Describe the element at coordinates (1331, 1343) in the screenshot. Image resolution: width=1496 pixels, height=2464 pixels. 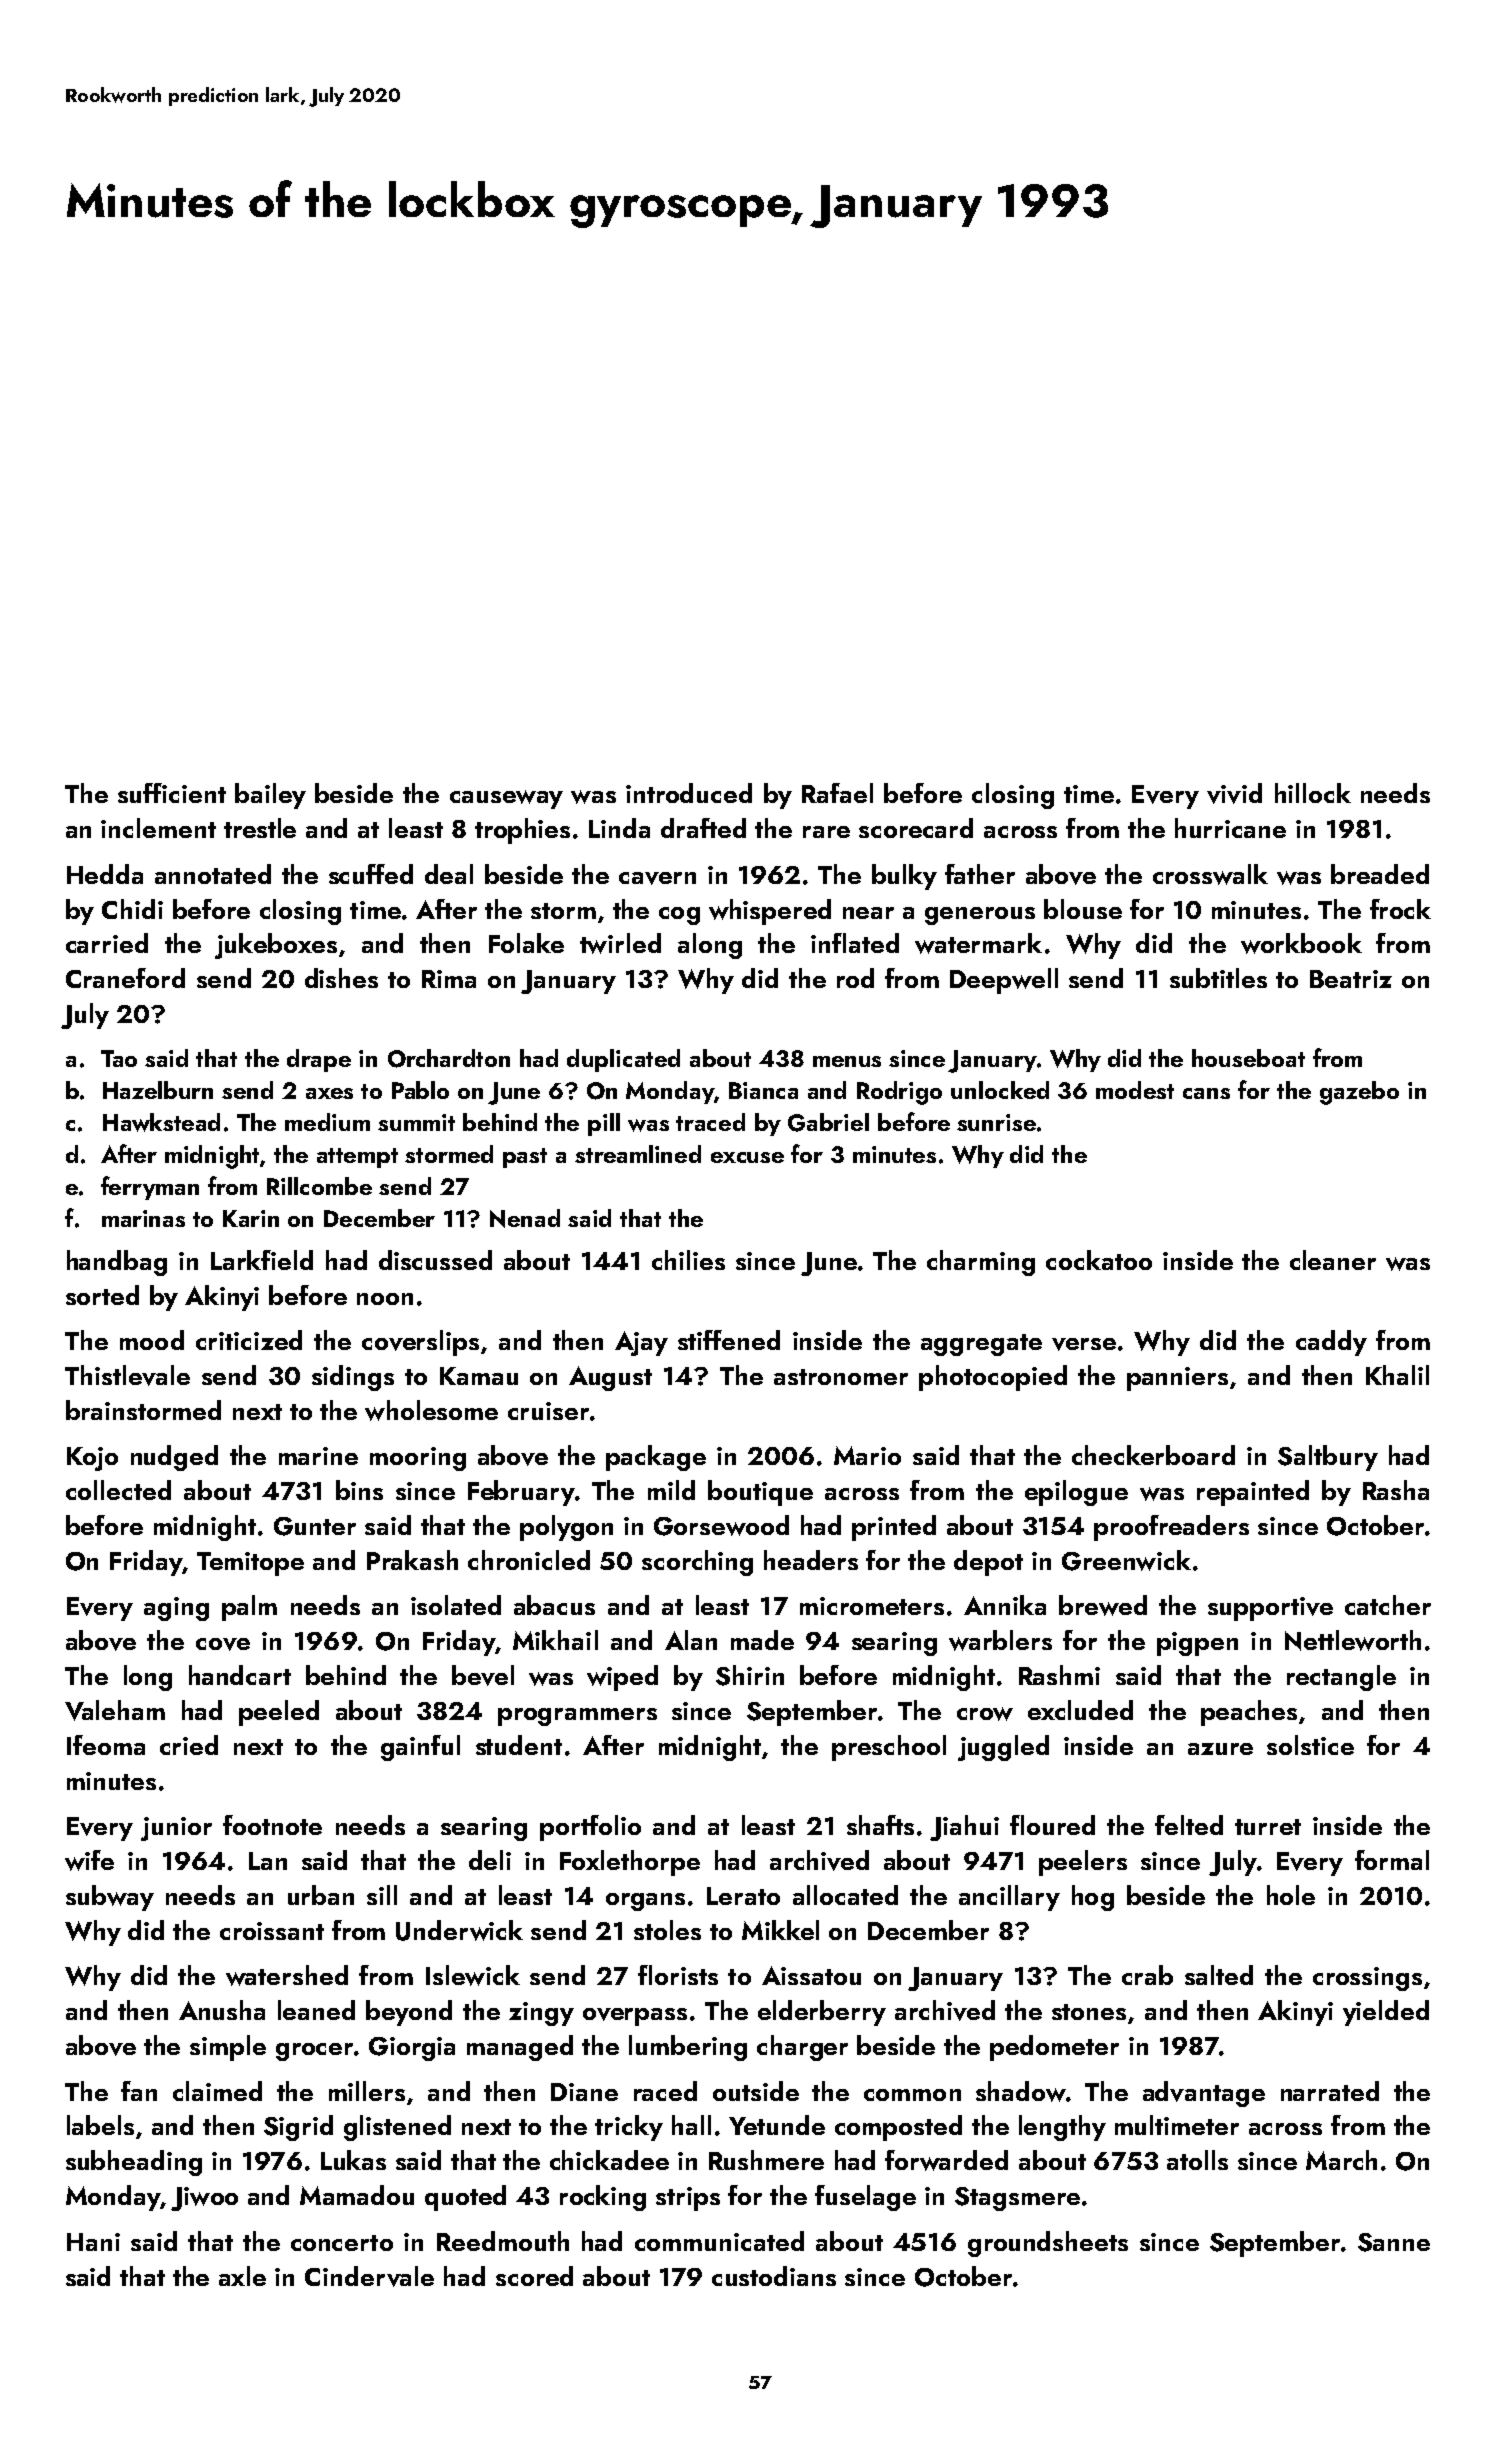
I see `caddy` at that location.
